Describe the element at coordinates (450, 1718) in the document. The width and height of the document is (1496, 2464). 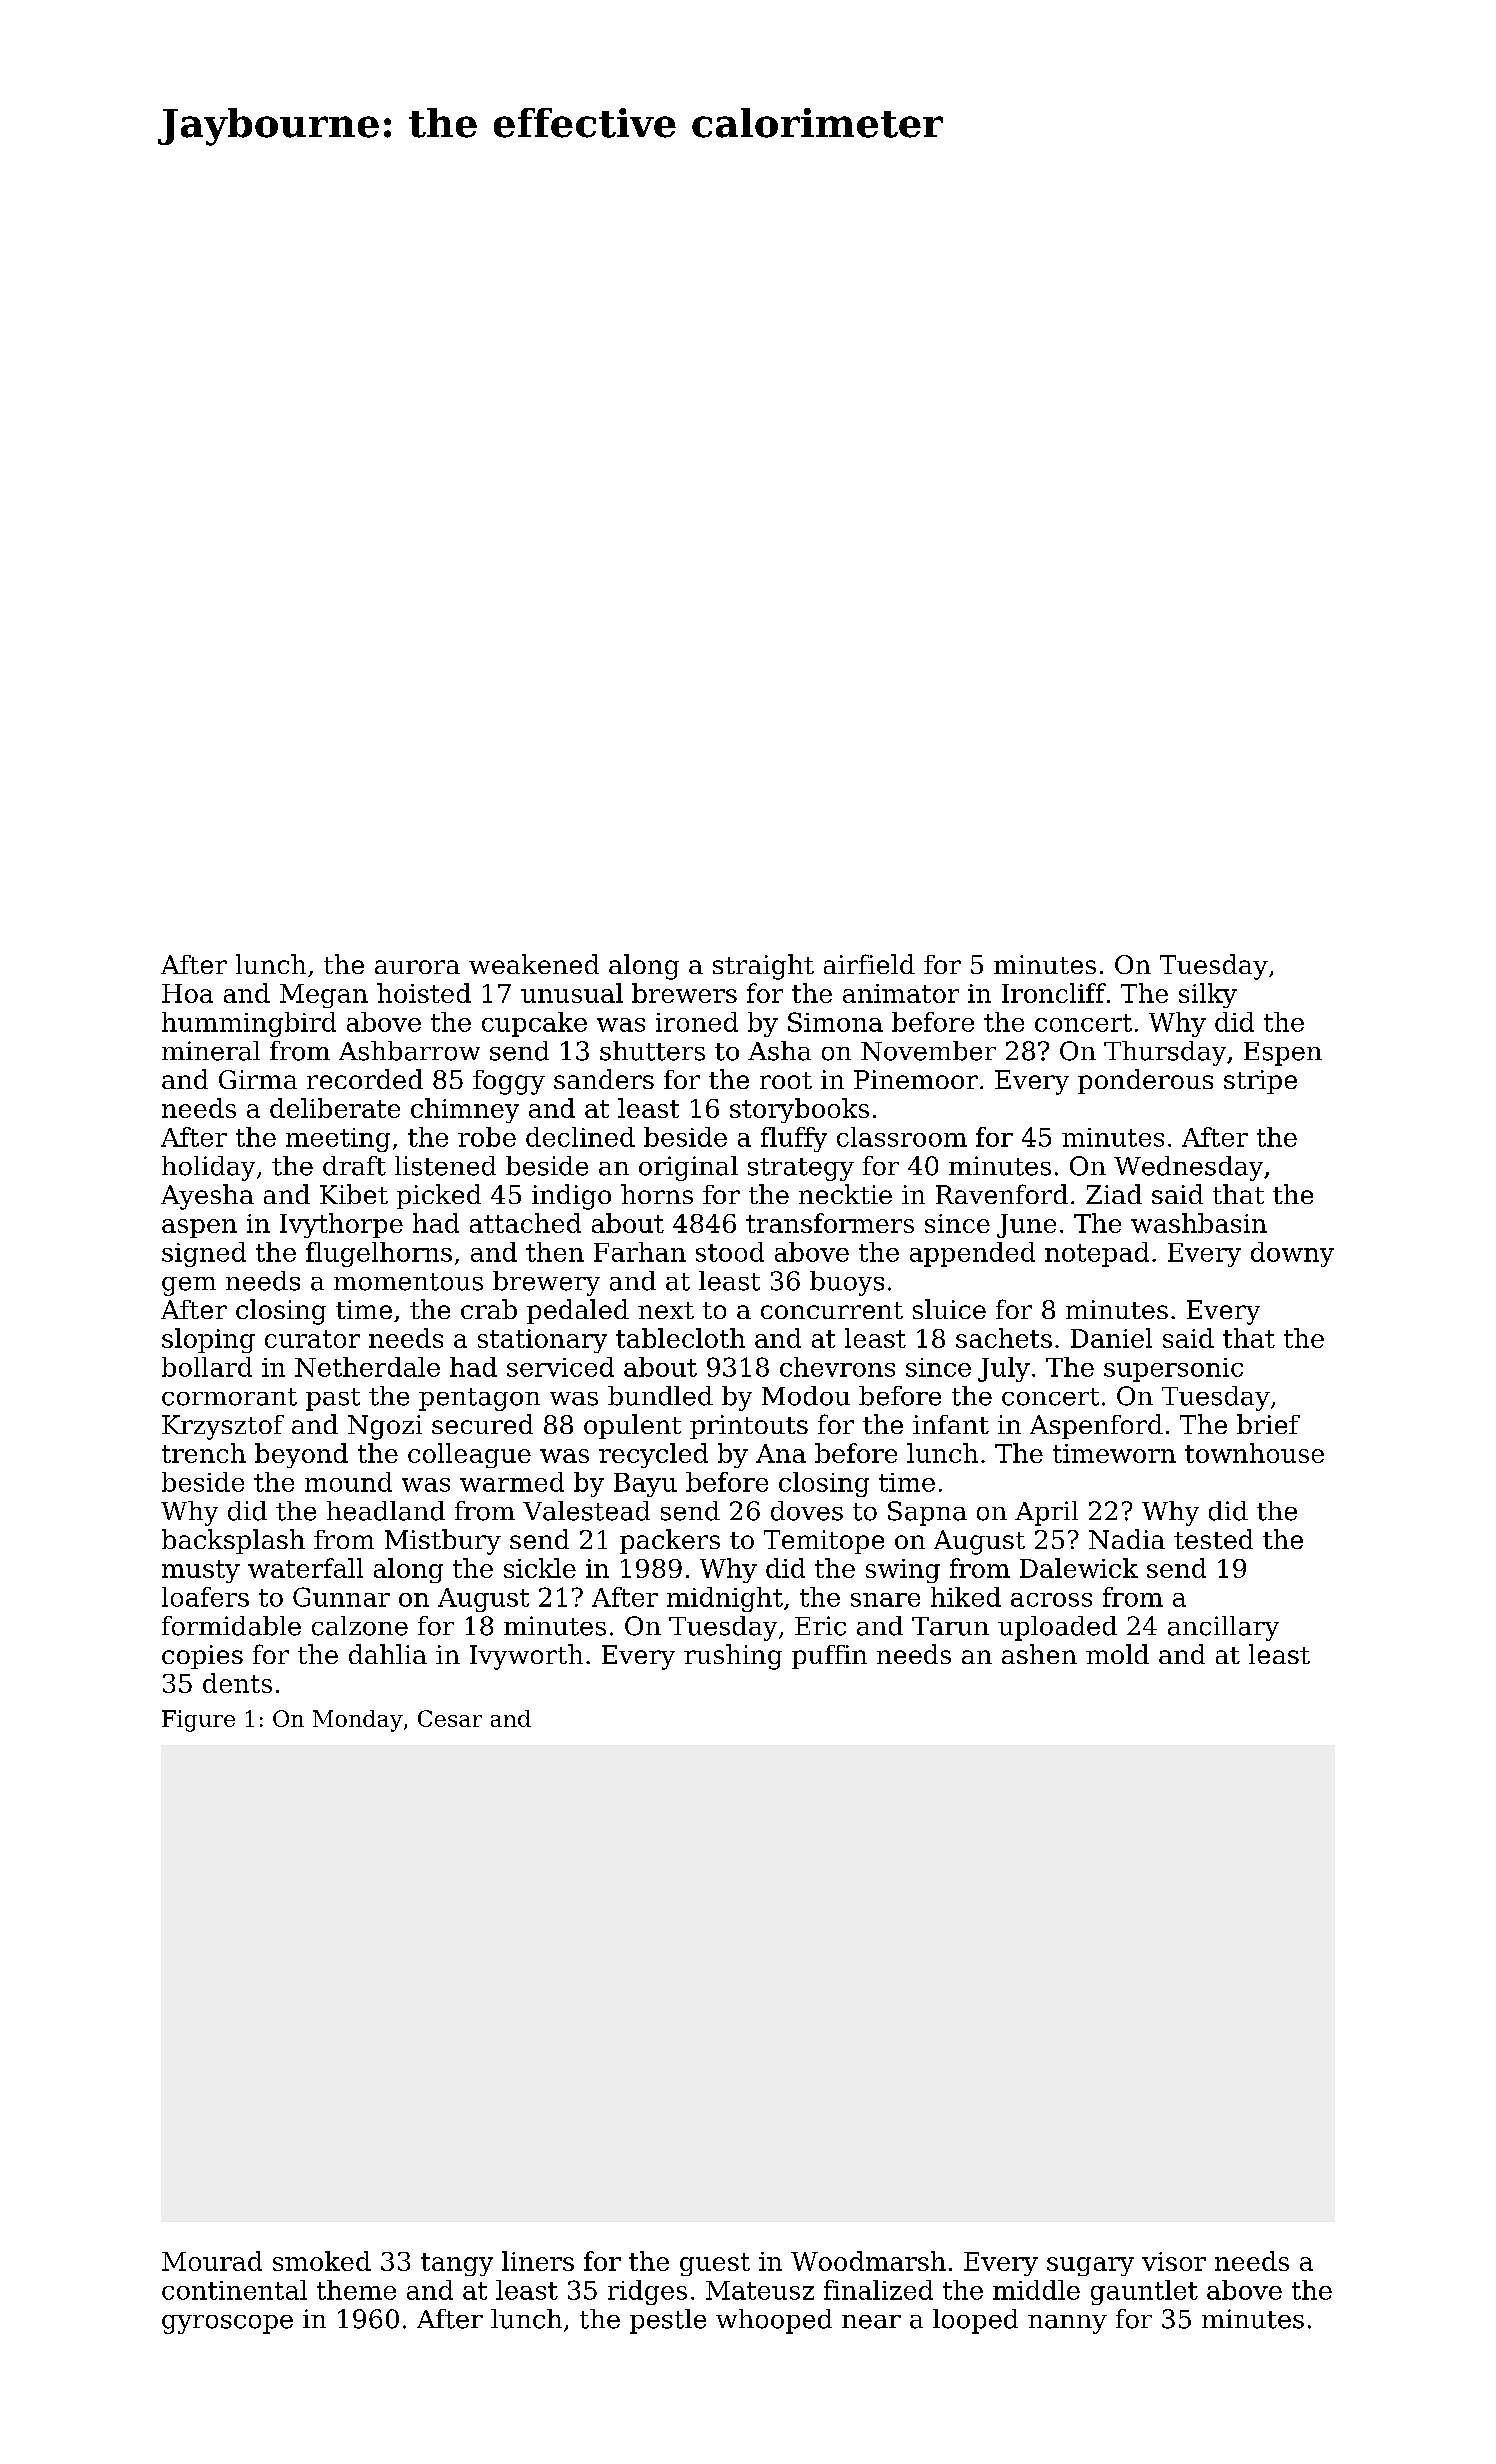
I see `Cesar` at that location.
